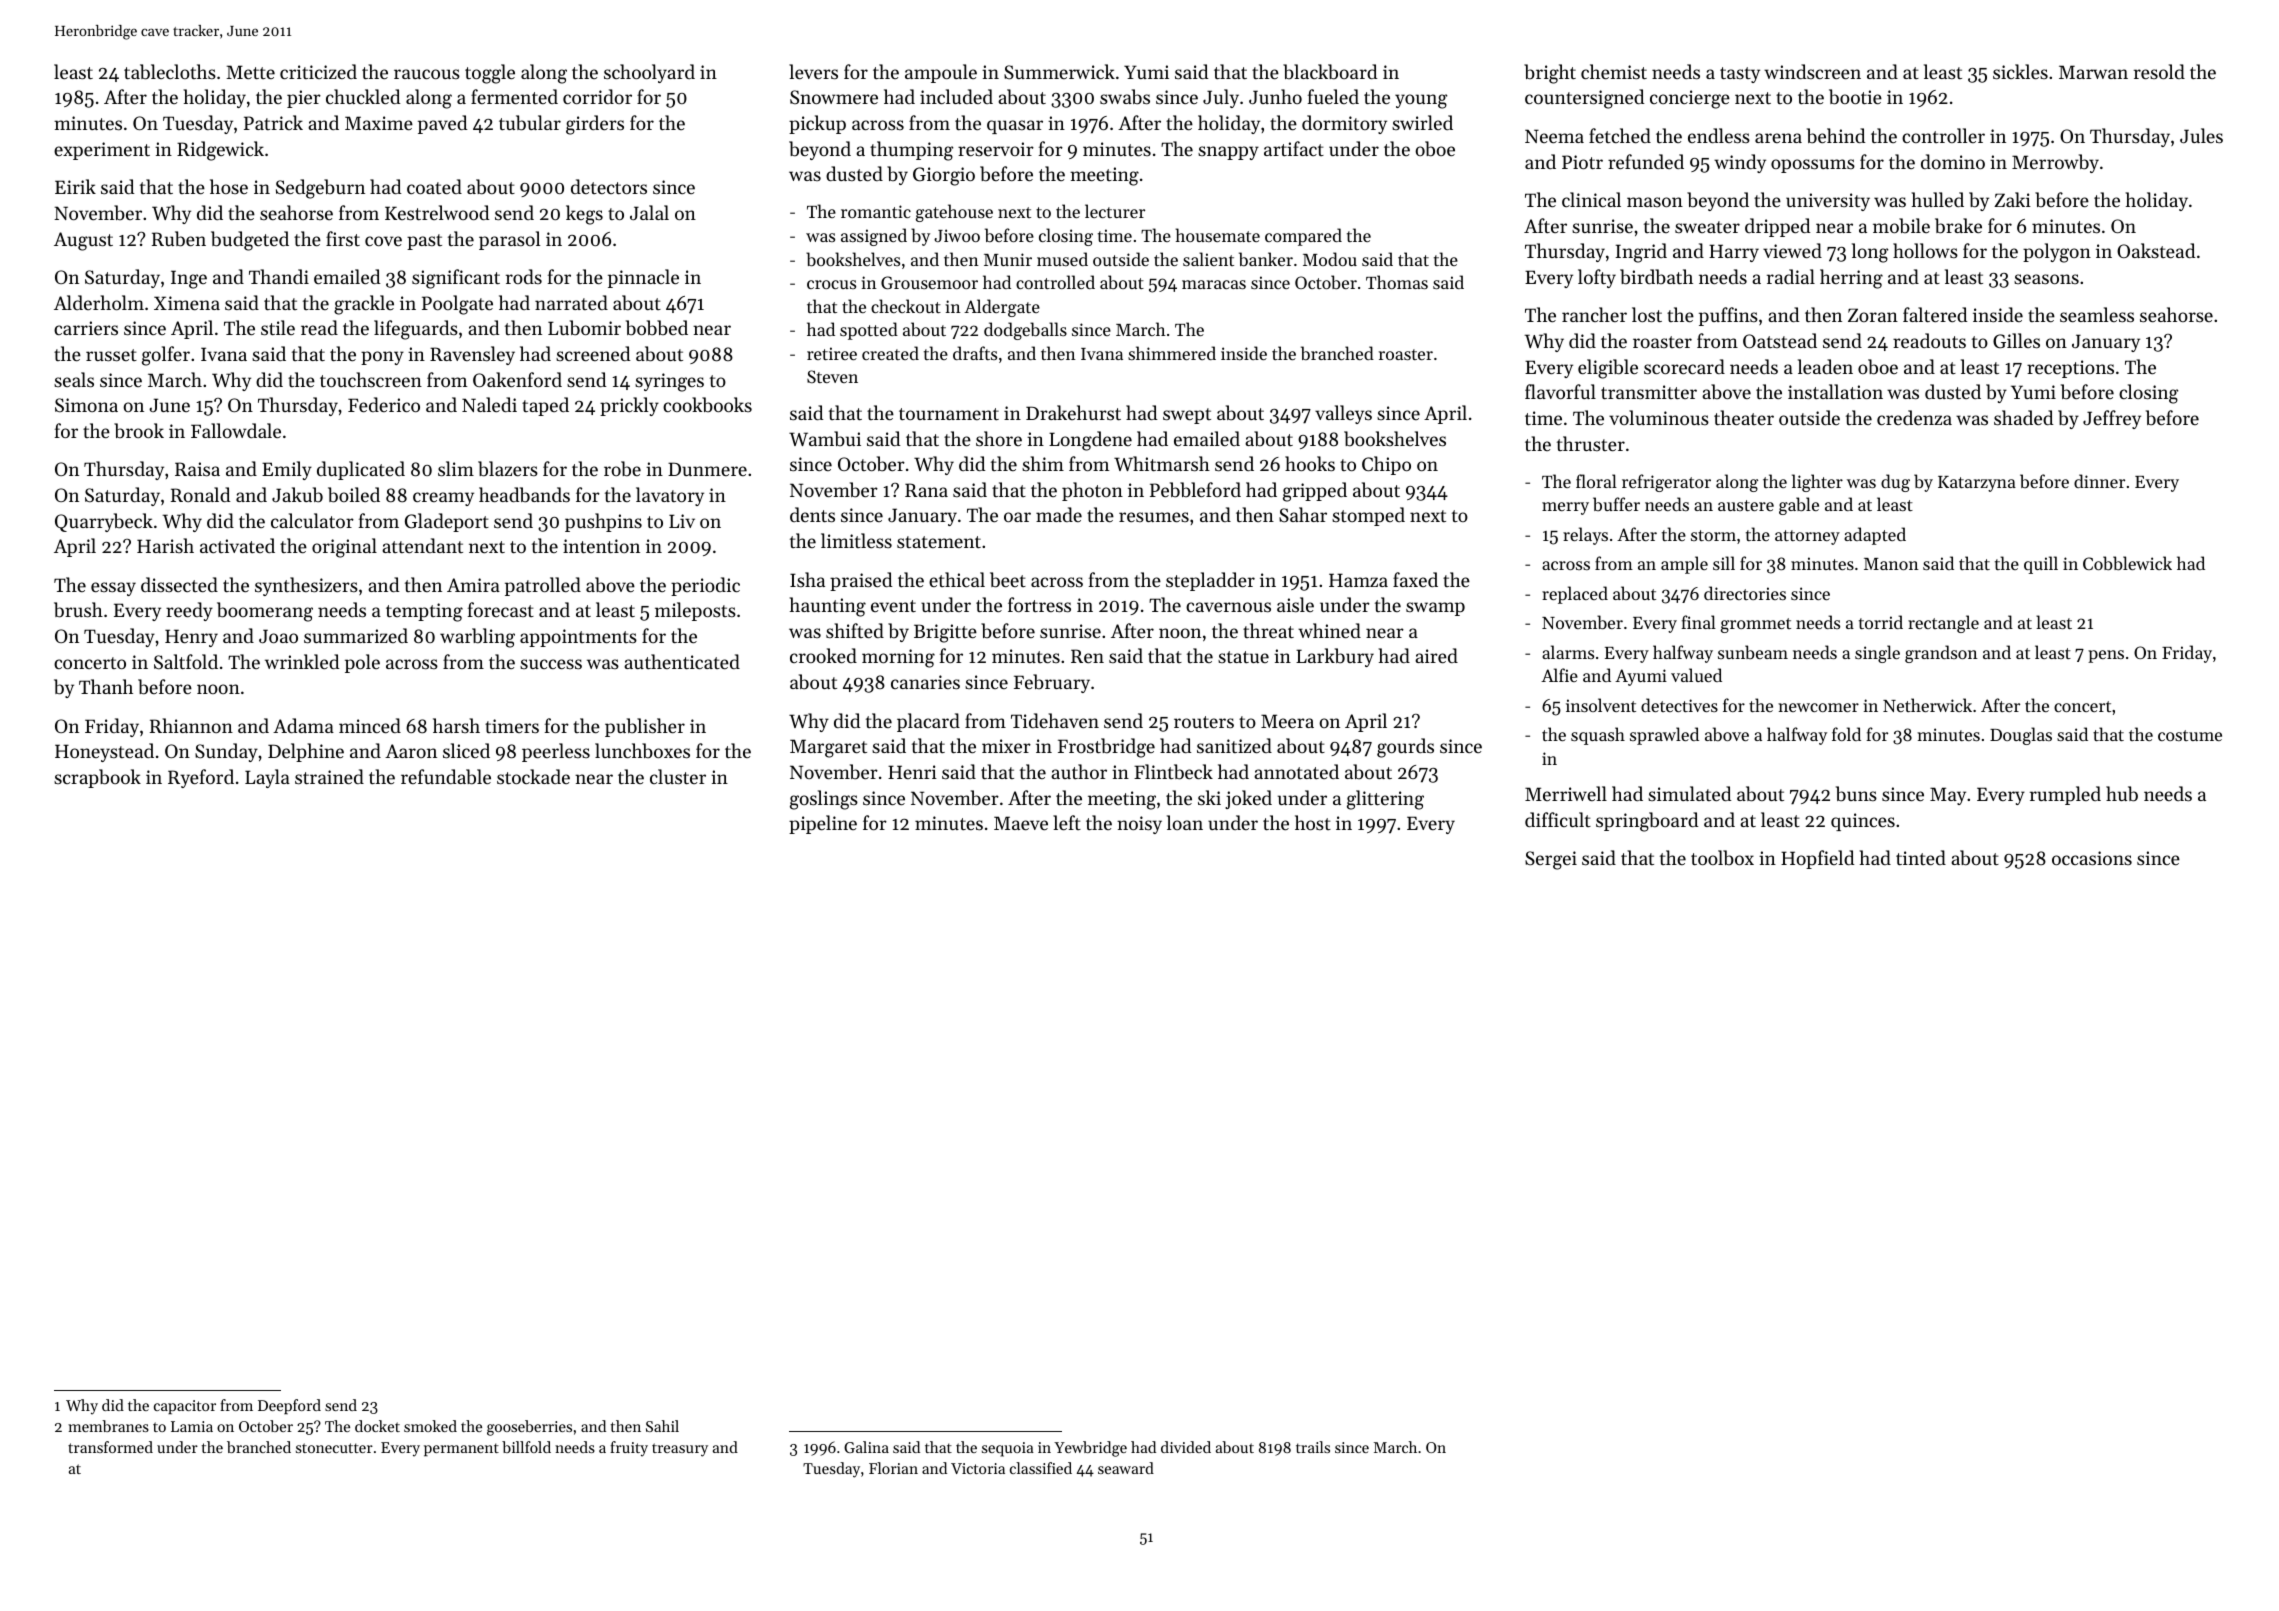 This image has height=1611, width=2279. What do you see at coordinates (2097, 314) in the image?
I see `seamless` at bounding box center [2097, 314].
